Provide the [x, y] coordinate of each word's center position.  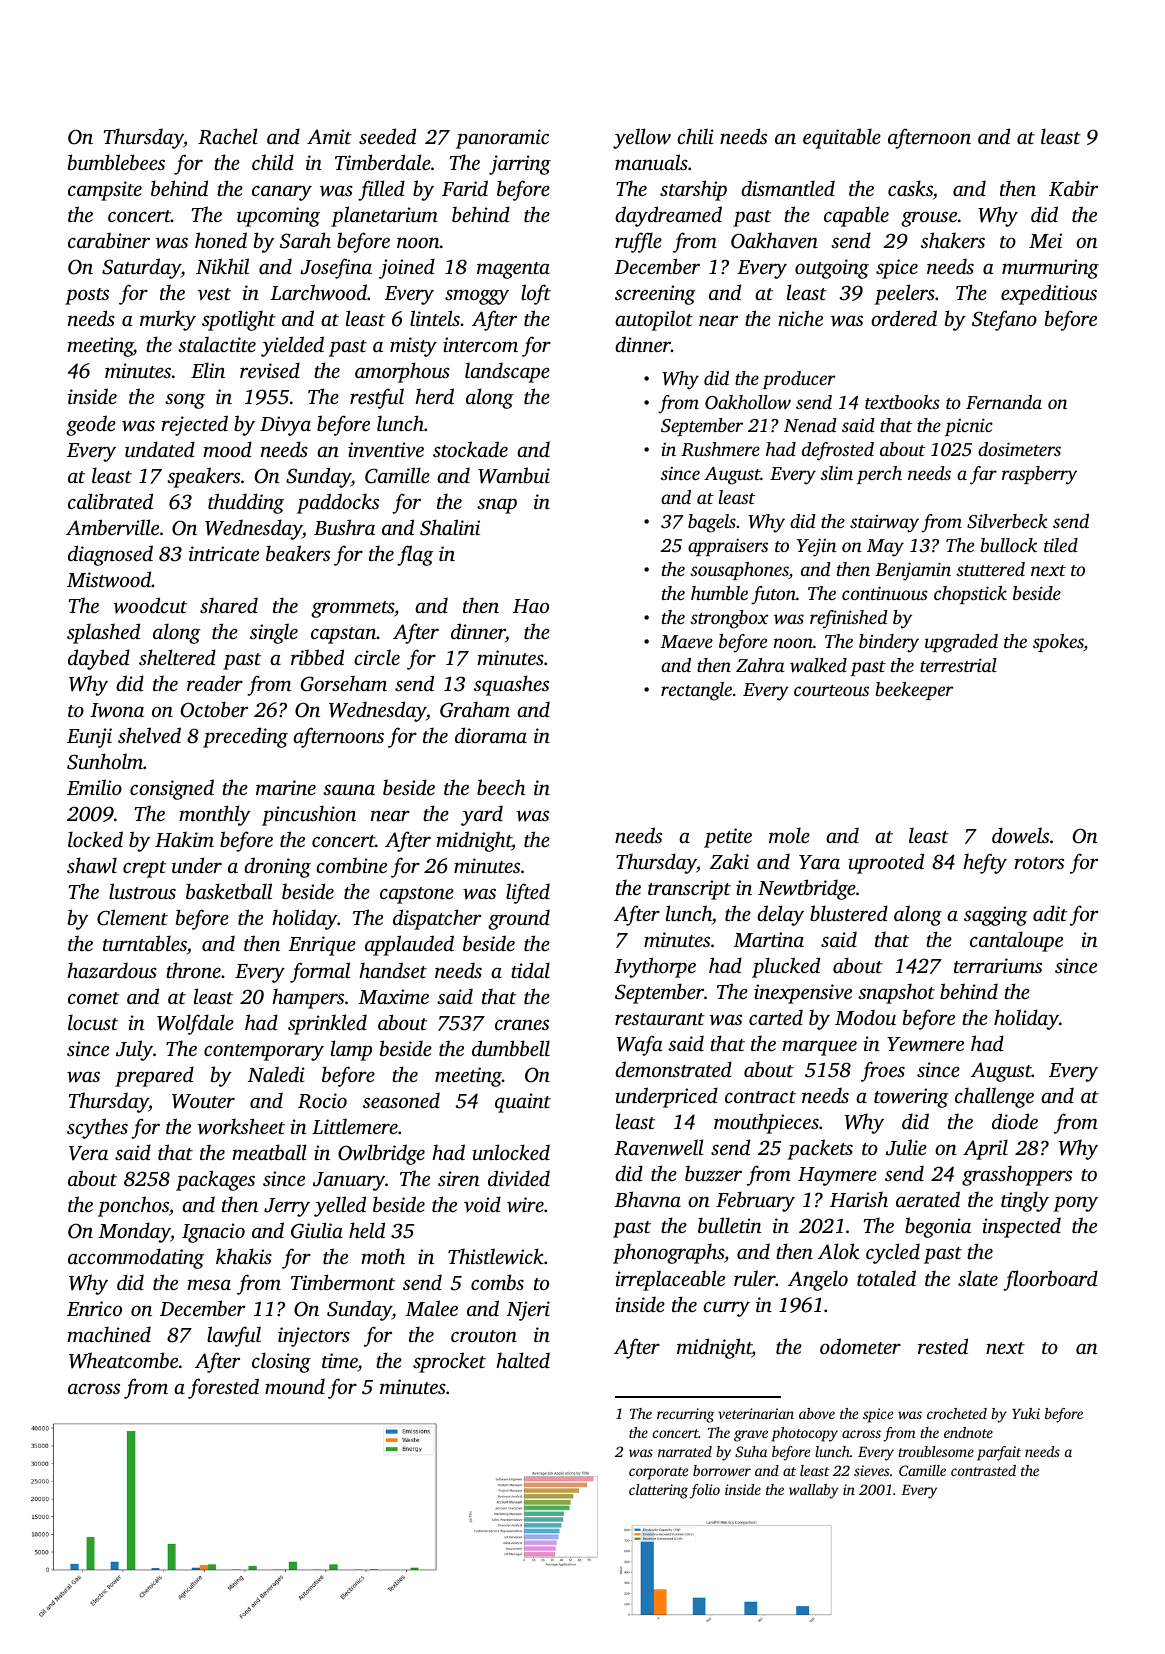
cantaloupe [1016, 941]
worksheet [241, 1126]
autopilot [654, 320]
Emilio [94, 787]
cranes [522, 1024]
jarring [520, 165]
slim [837, 473]
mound [295, 1386]
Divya [285, 426]
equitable [842, 138]
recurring [685, 1415]
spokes [1058, 643]
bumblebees [116, 162]
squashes [511, 685]
